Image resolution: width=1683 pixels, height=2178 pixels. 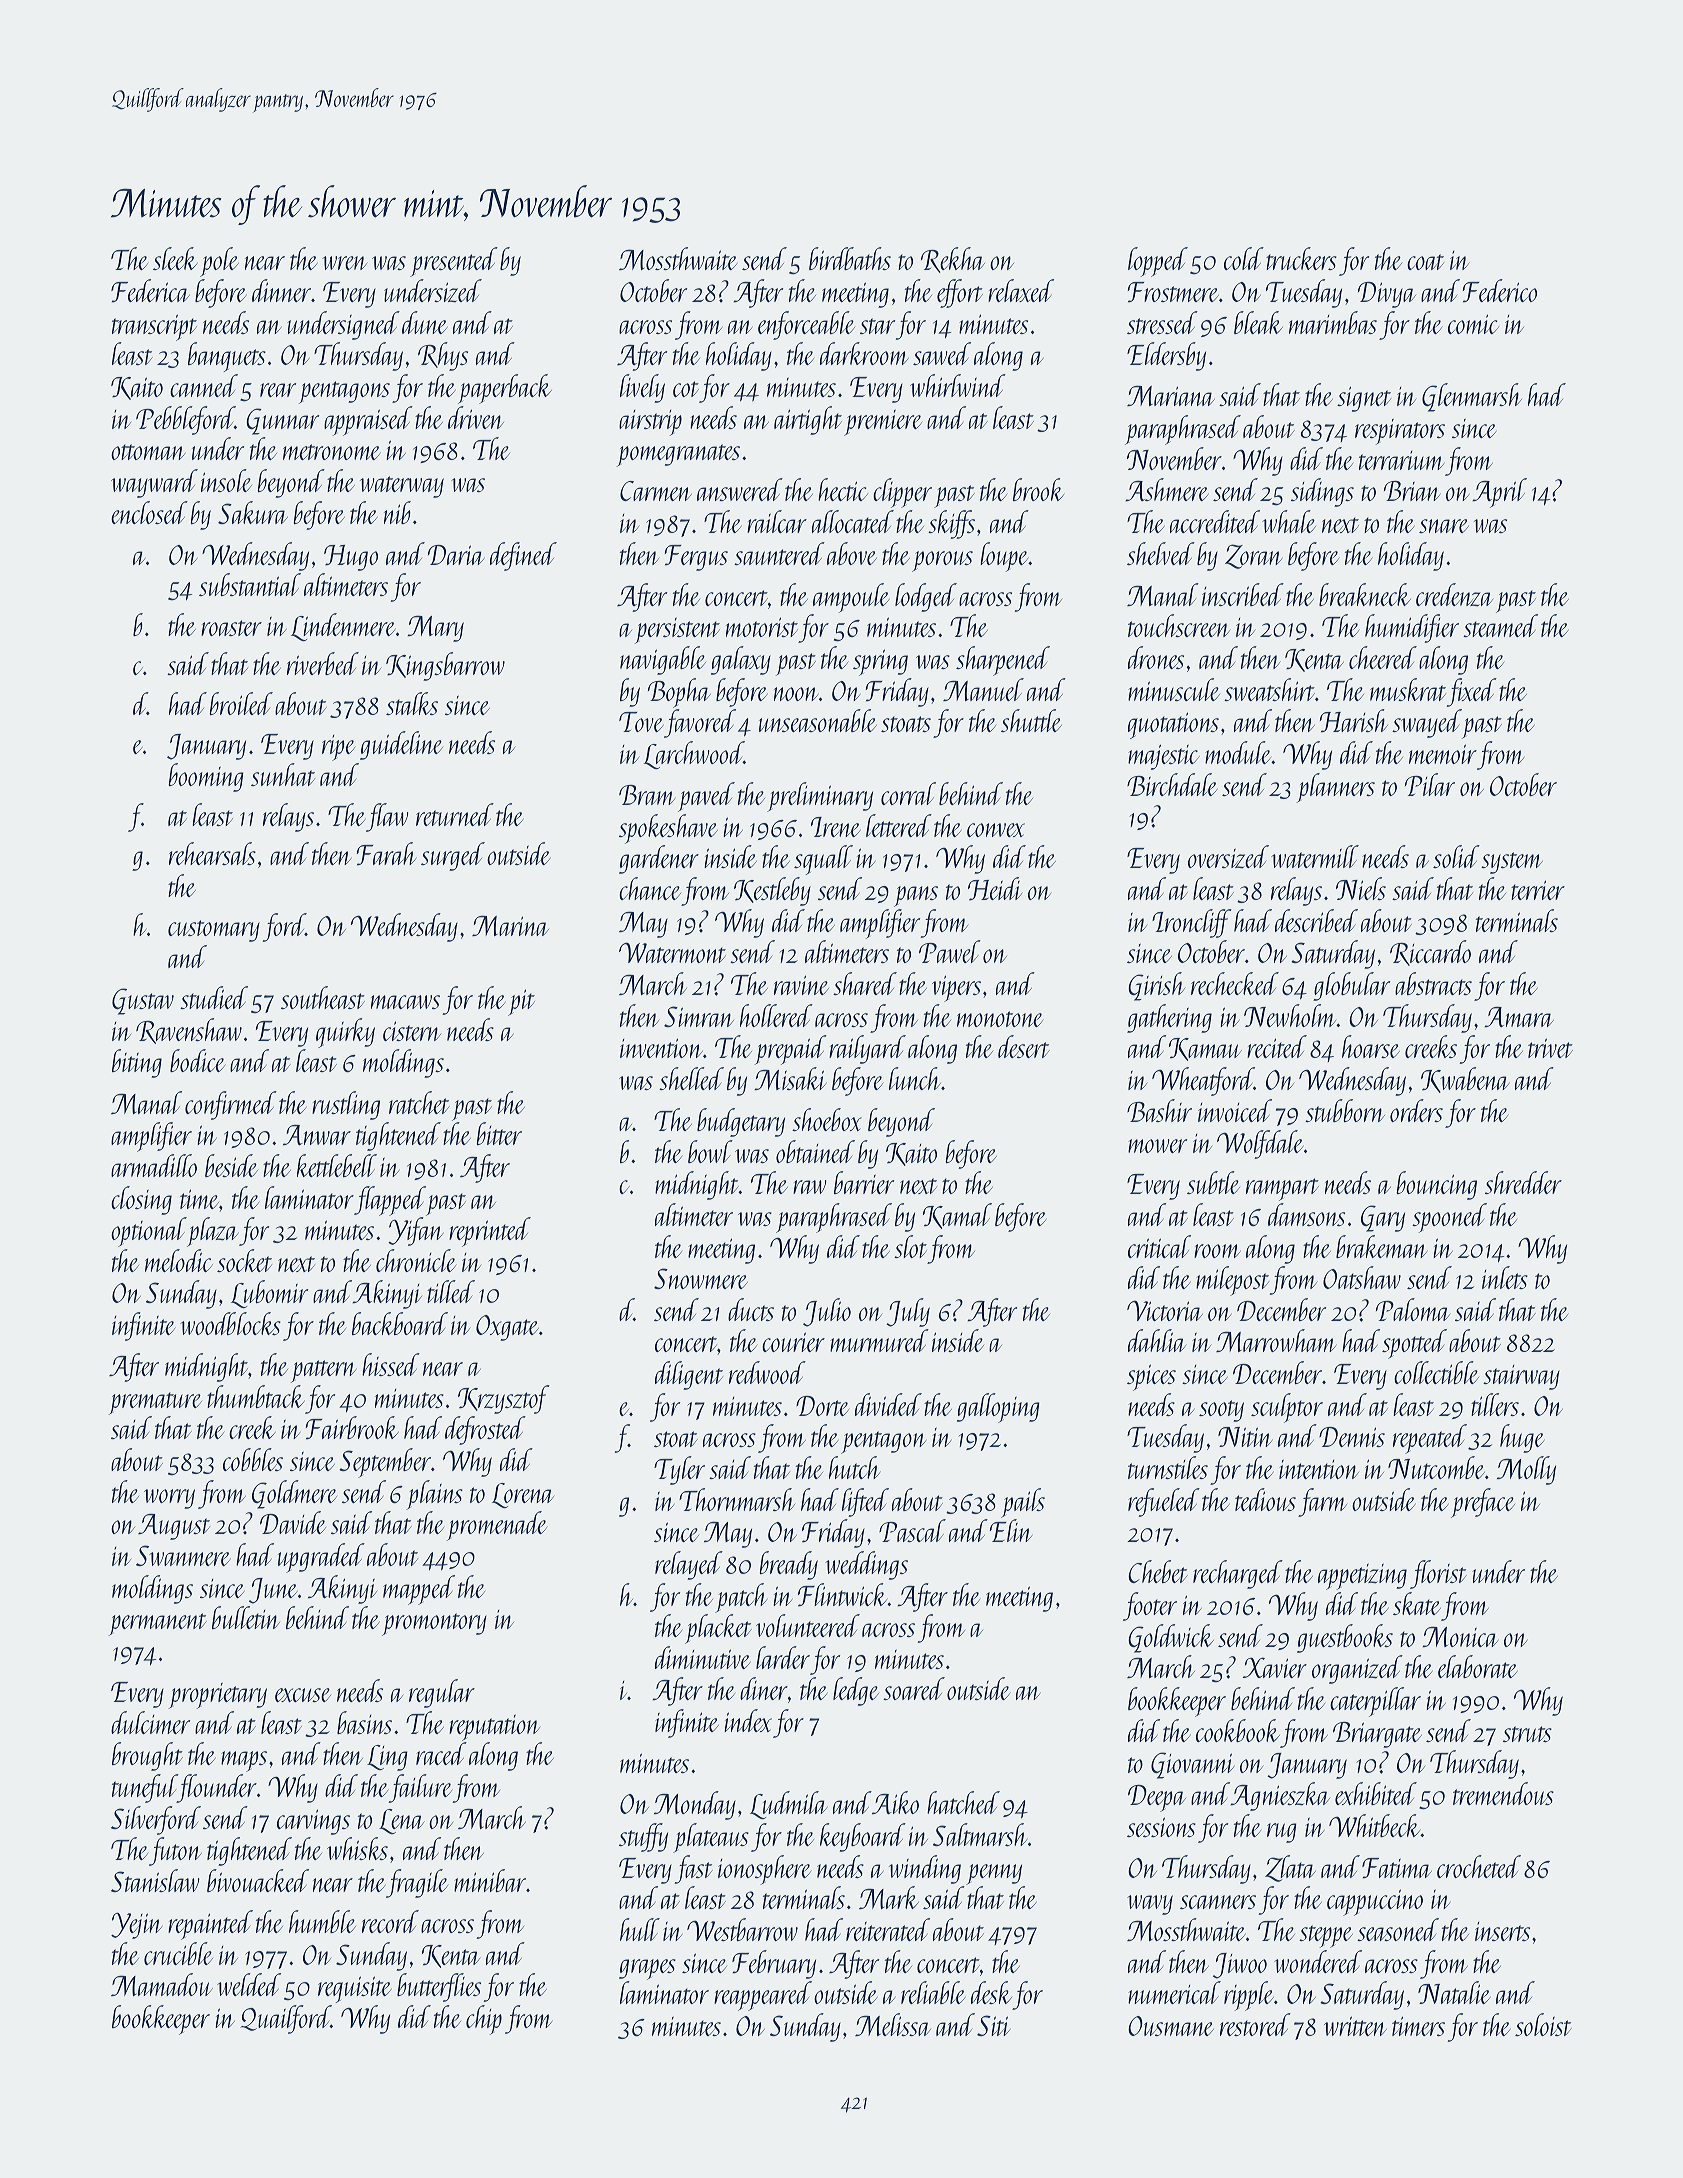 I want to click on Kestleby, so click(x=772, y=891).
